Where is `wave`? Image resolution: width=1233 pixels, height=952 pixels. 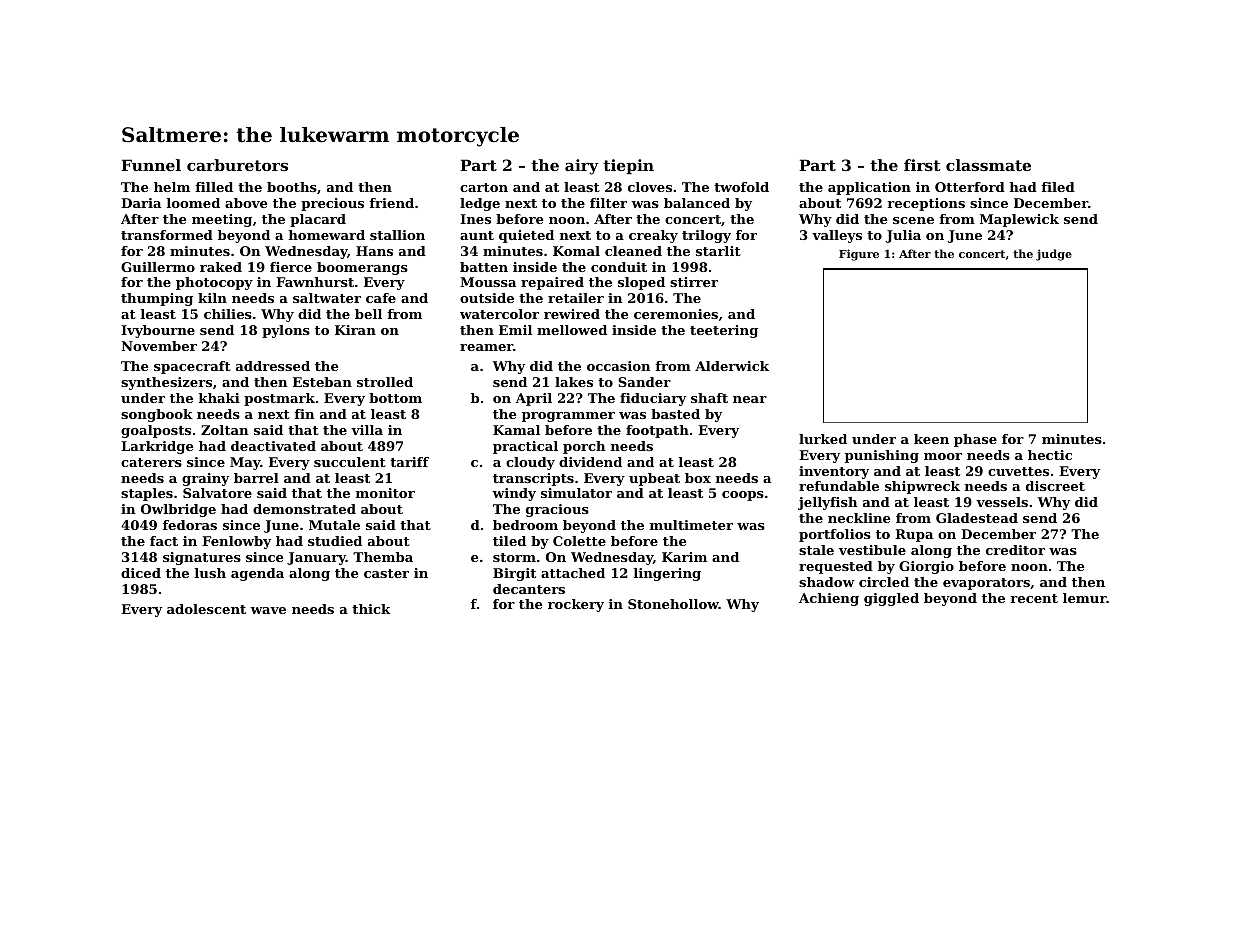
wave is located at coordinates (268, 610).
